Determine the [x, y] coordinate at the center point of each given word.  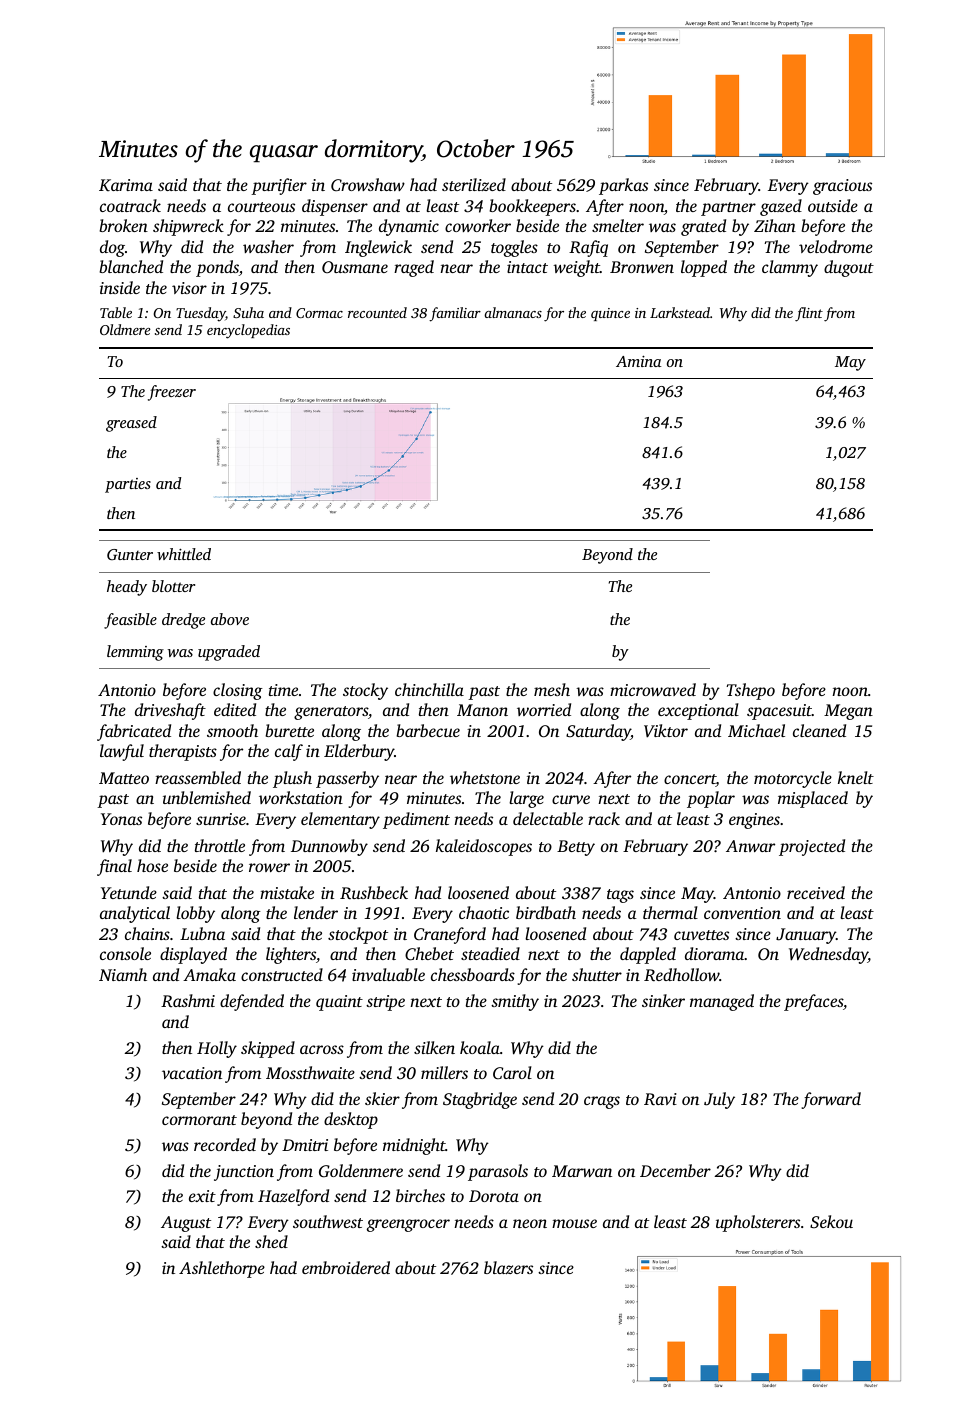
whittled [184, 554]
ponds [217, 268]
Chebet [429, 954]
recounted [377, 312]
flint [809, 314]
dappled [648, 955]
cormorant [199, 1120]
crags [602, 1102]
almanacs [513, 312]
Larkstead [680, 312]
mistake [287, 892]
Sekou [831, 1221]
